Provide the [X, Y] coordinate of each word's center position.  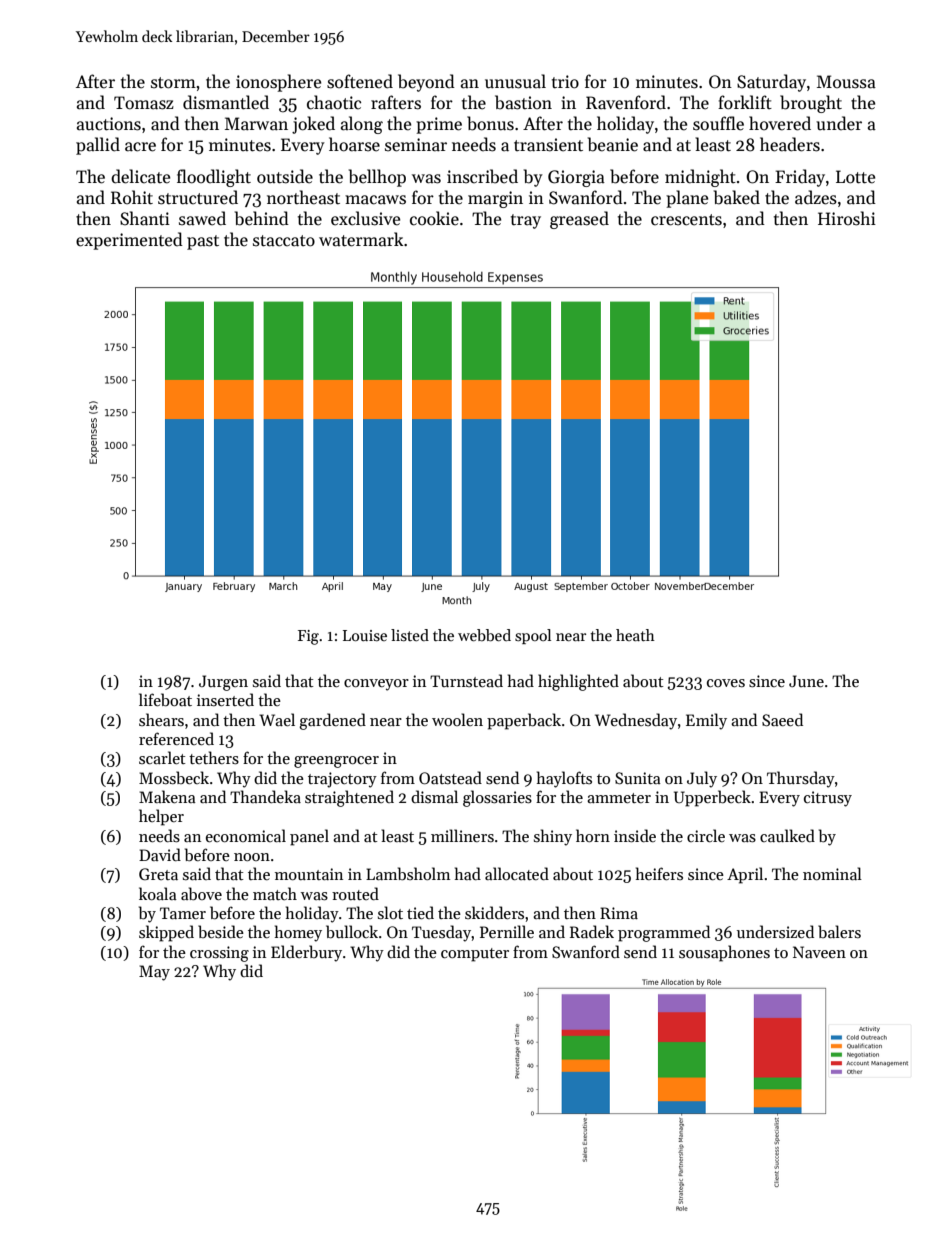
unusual [515, 81]
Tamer [183, 913]
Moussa [846, 82]
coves [726, 683]
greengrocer [336, 762]
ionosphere [278, 83]
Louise [365, 635]
